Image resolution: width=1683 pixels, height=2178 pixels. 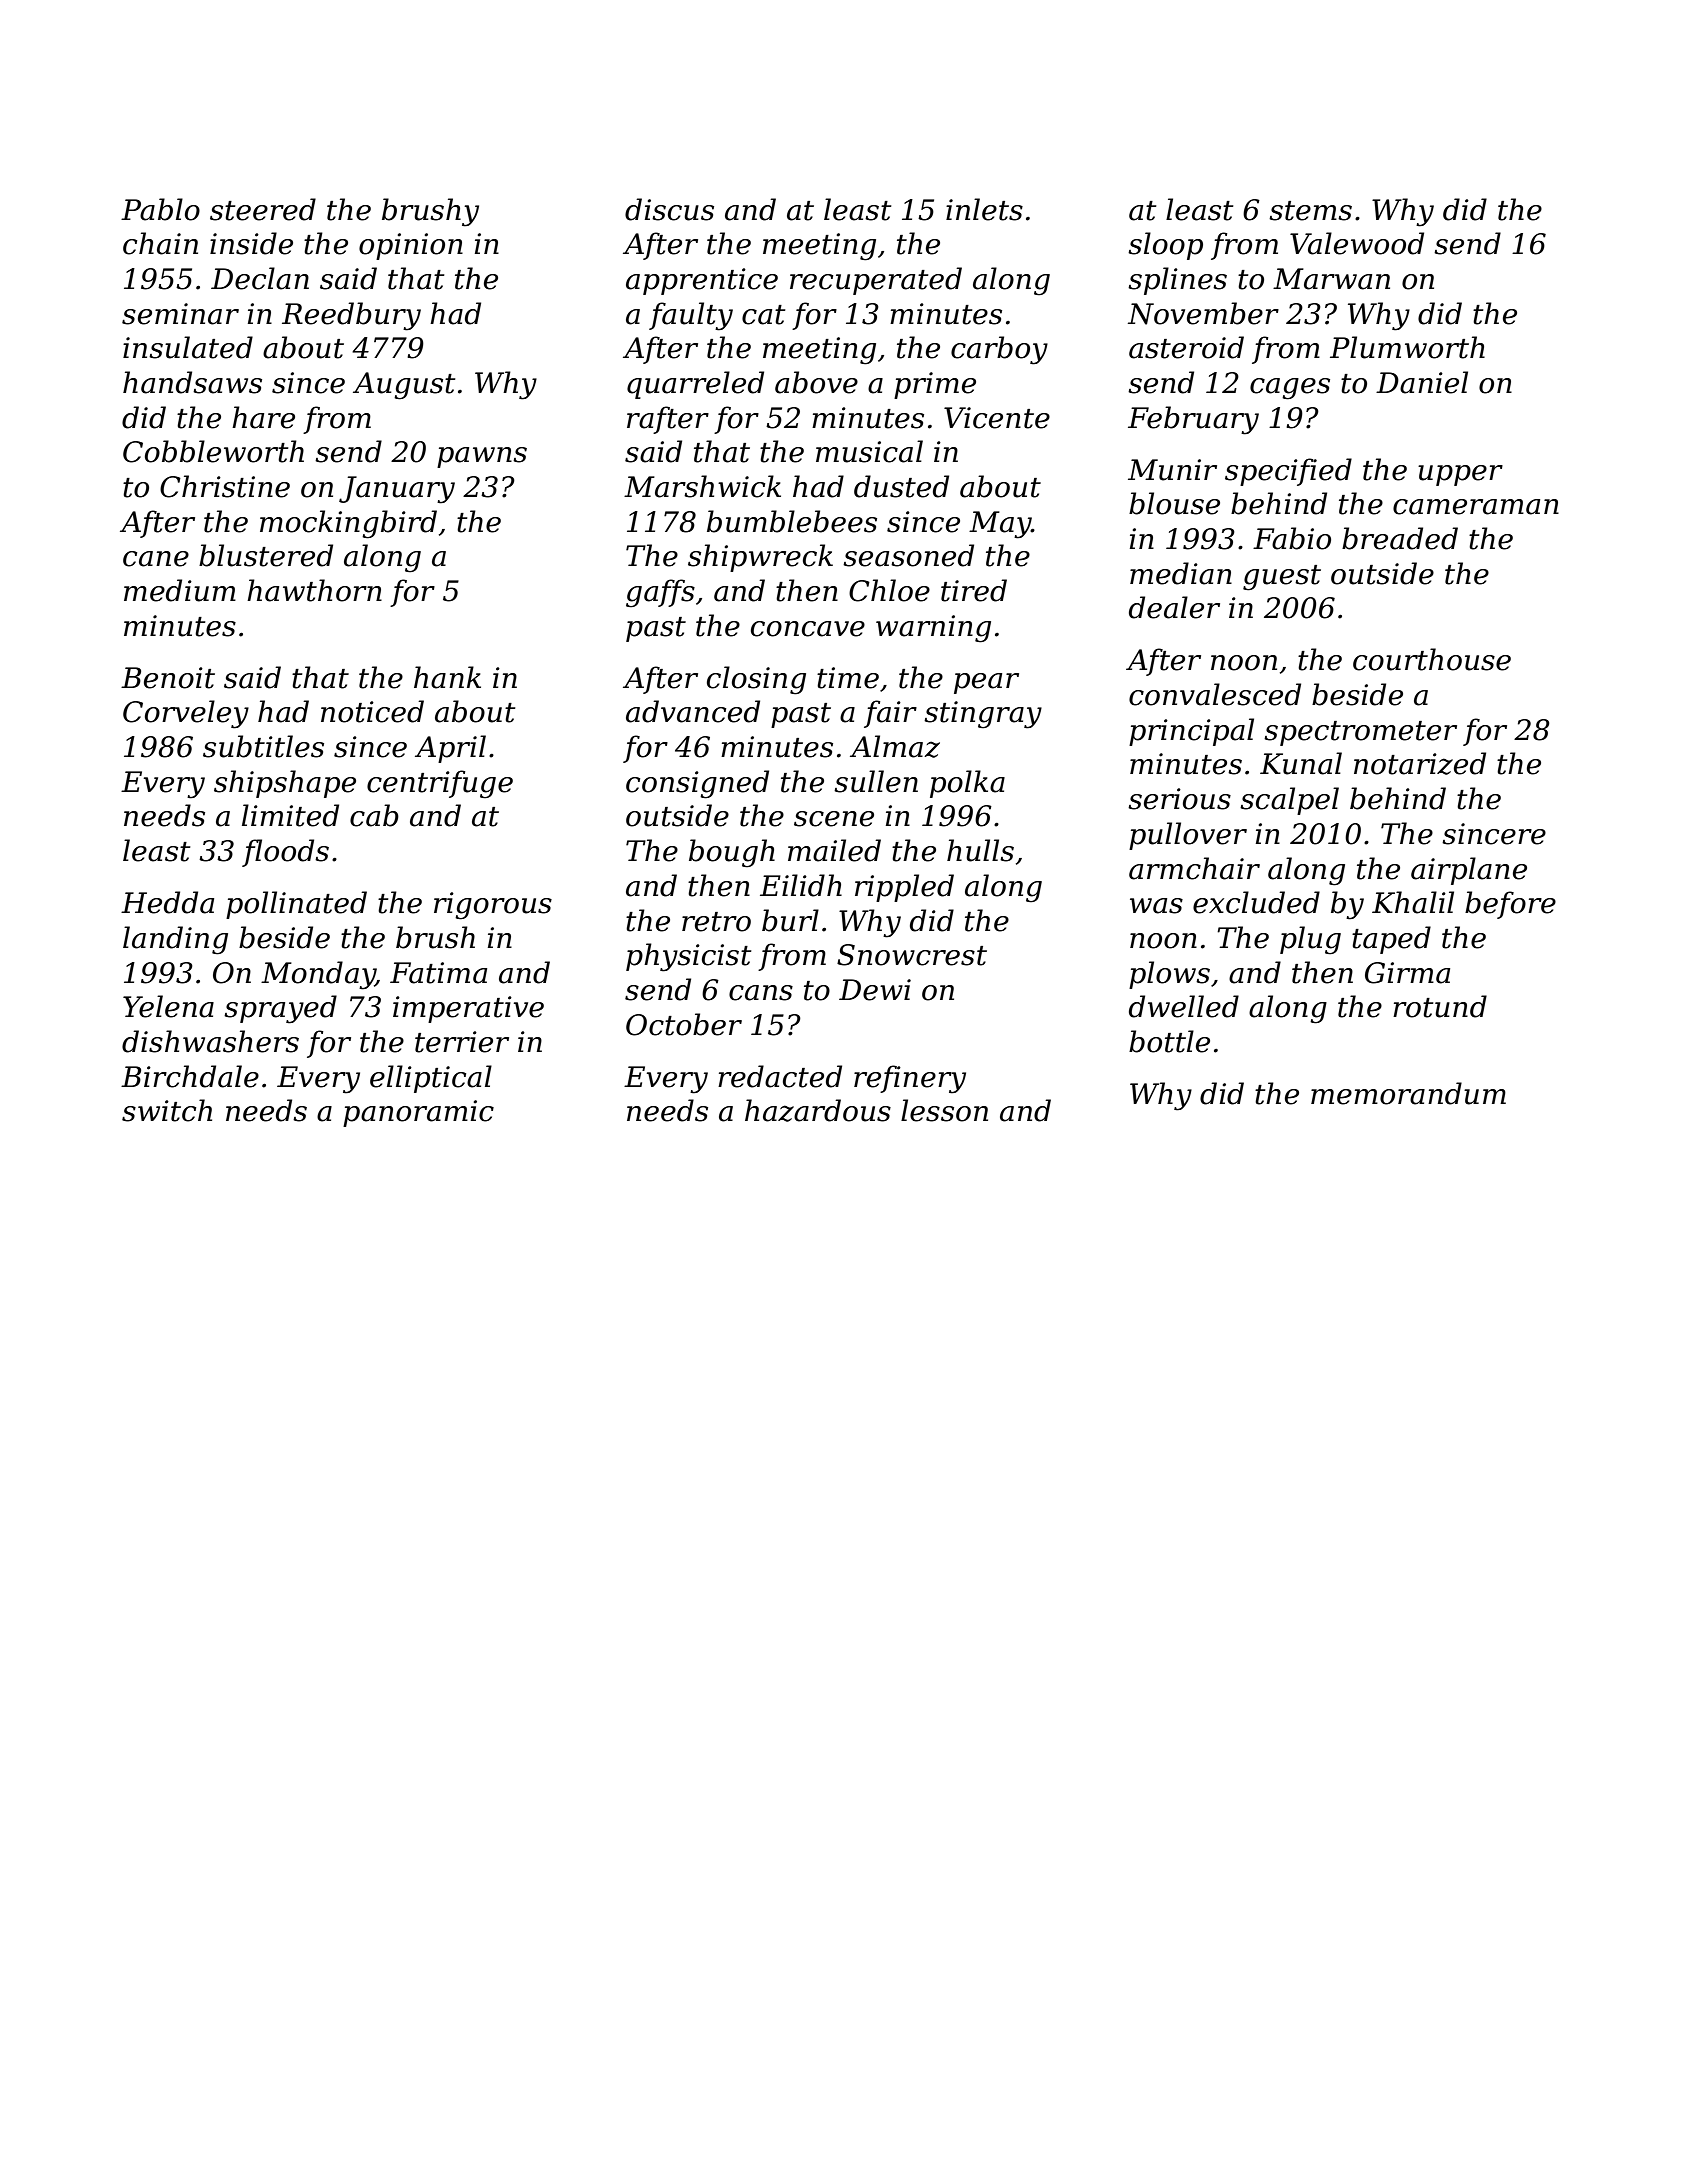 I want to click on imperative, so click(x=468, y=1009).
